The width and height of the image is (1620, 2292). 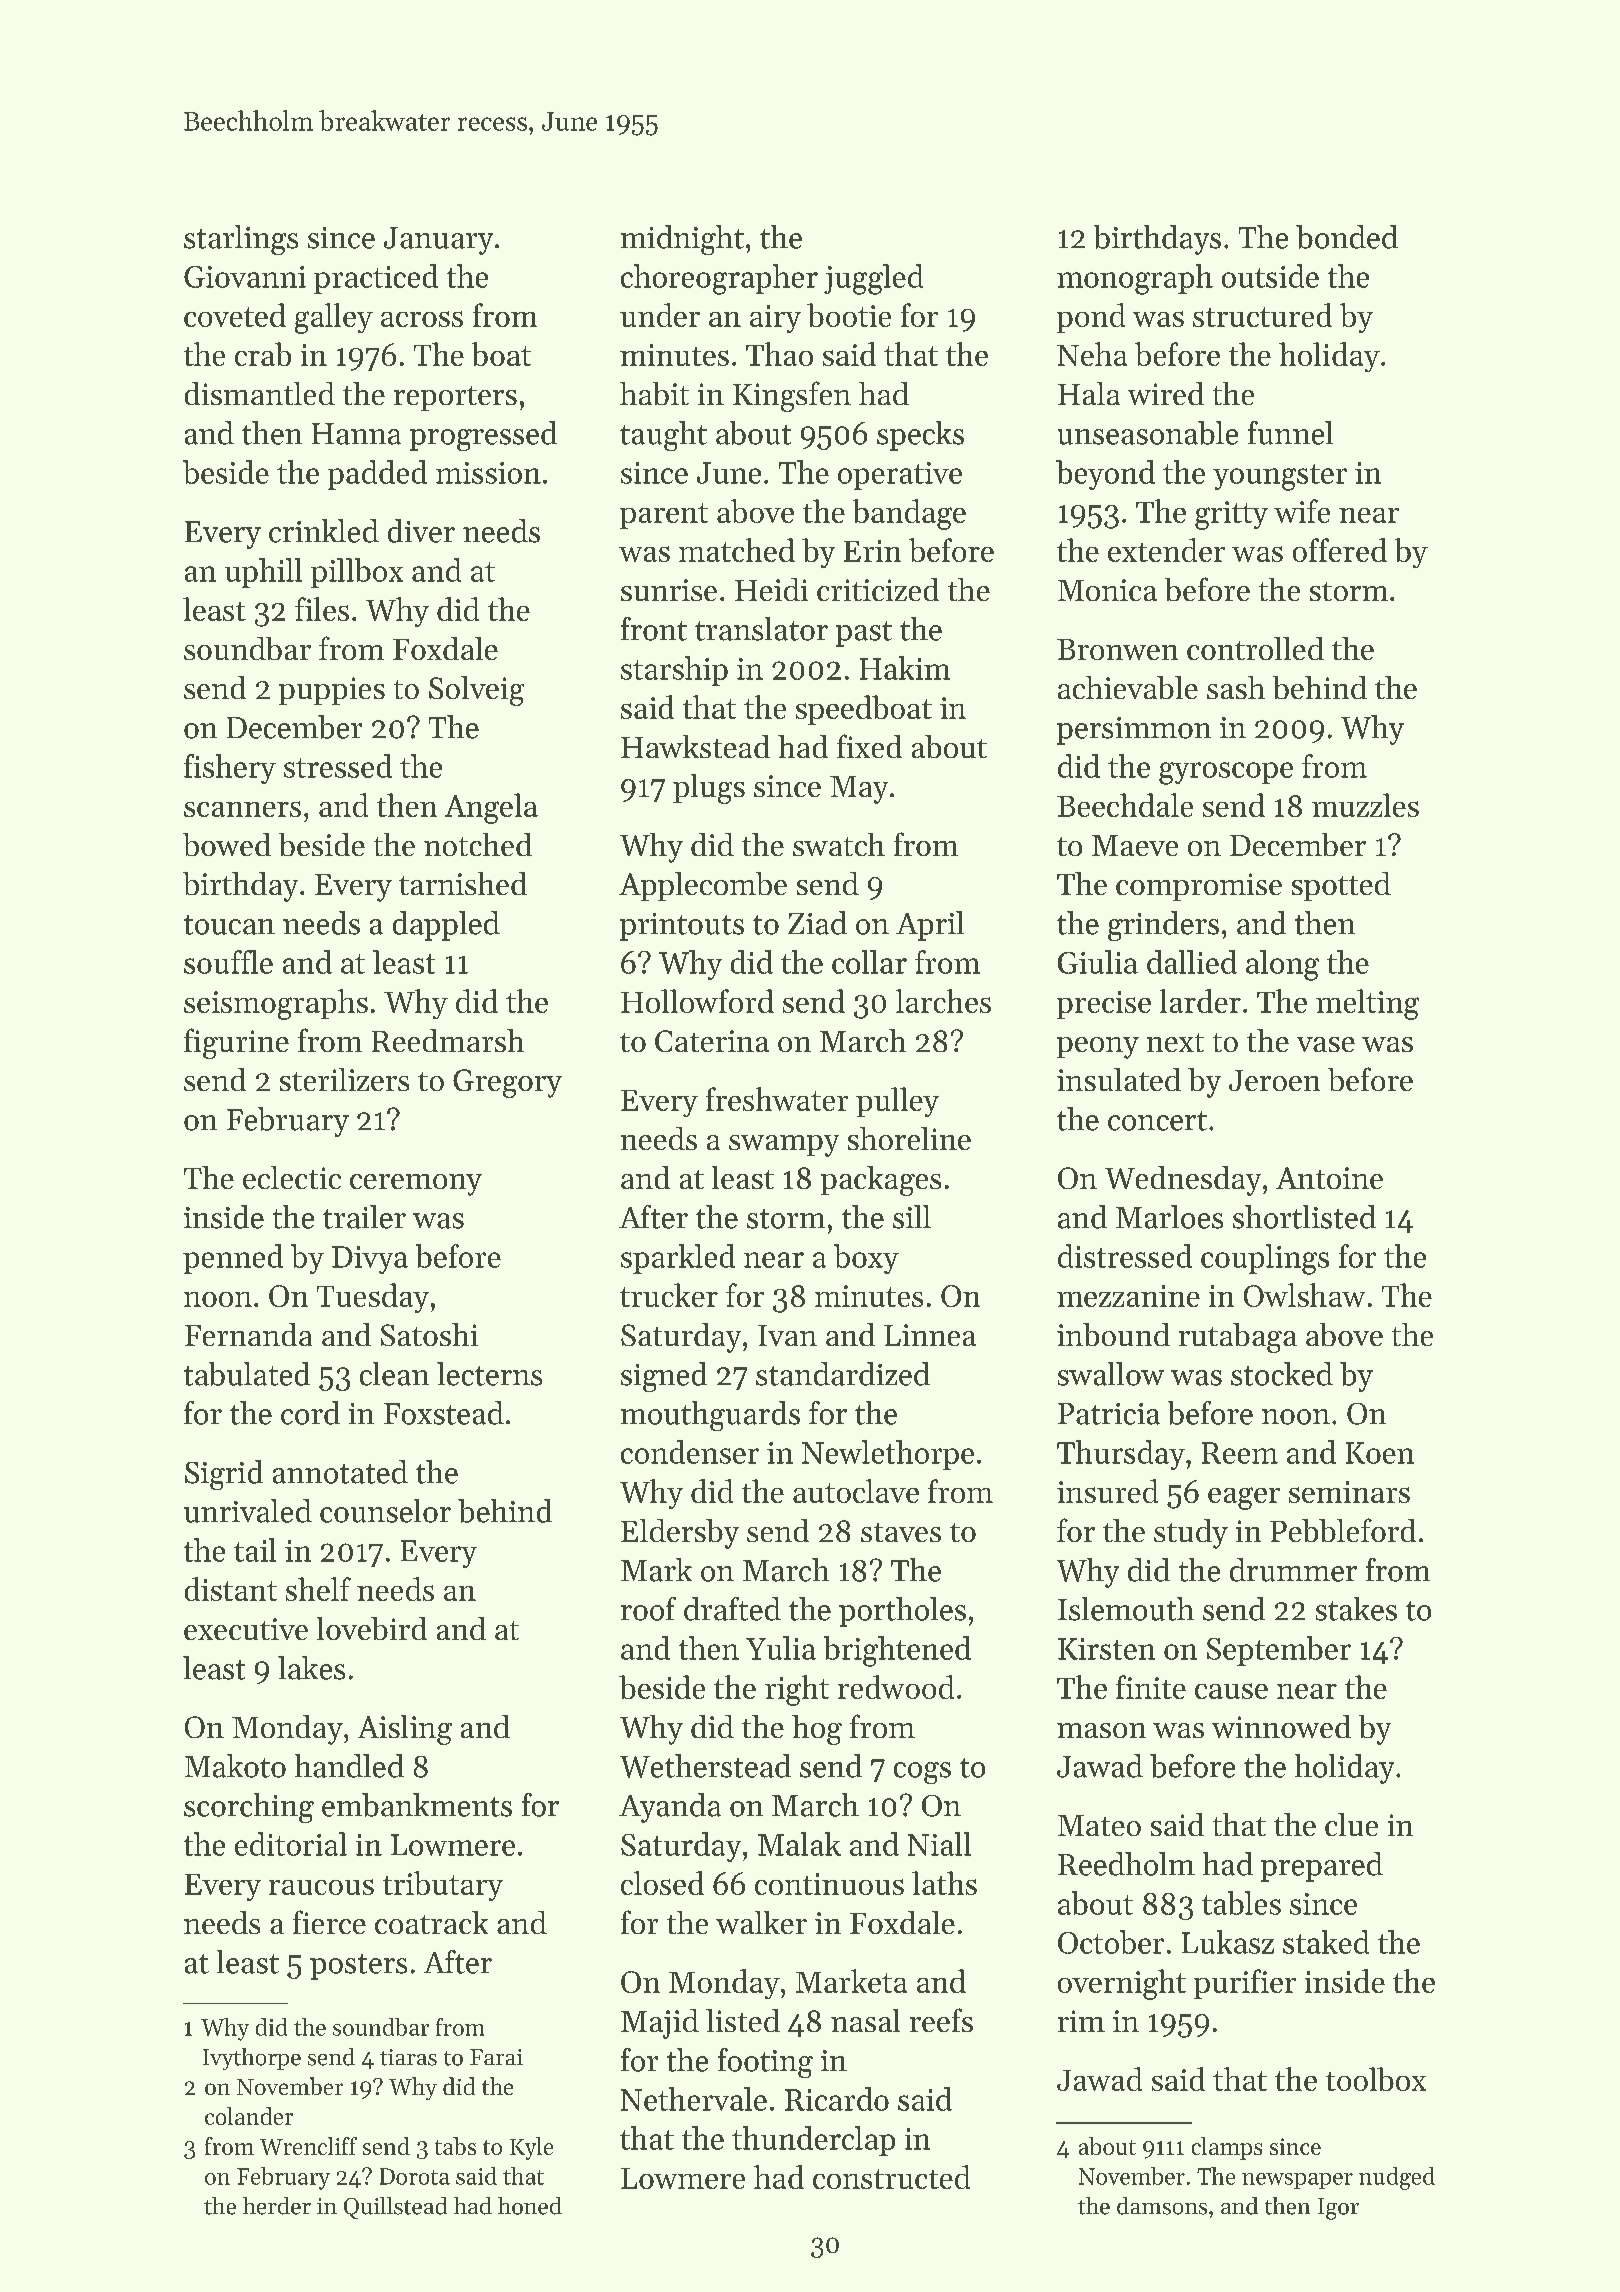 I want to click on damsons, so click(x=1162, y=2206).
